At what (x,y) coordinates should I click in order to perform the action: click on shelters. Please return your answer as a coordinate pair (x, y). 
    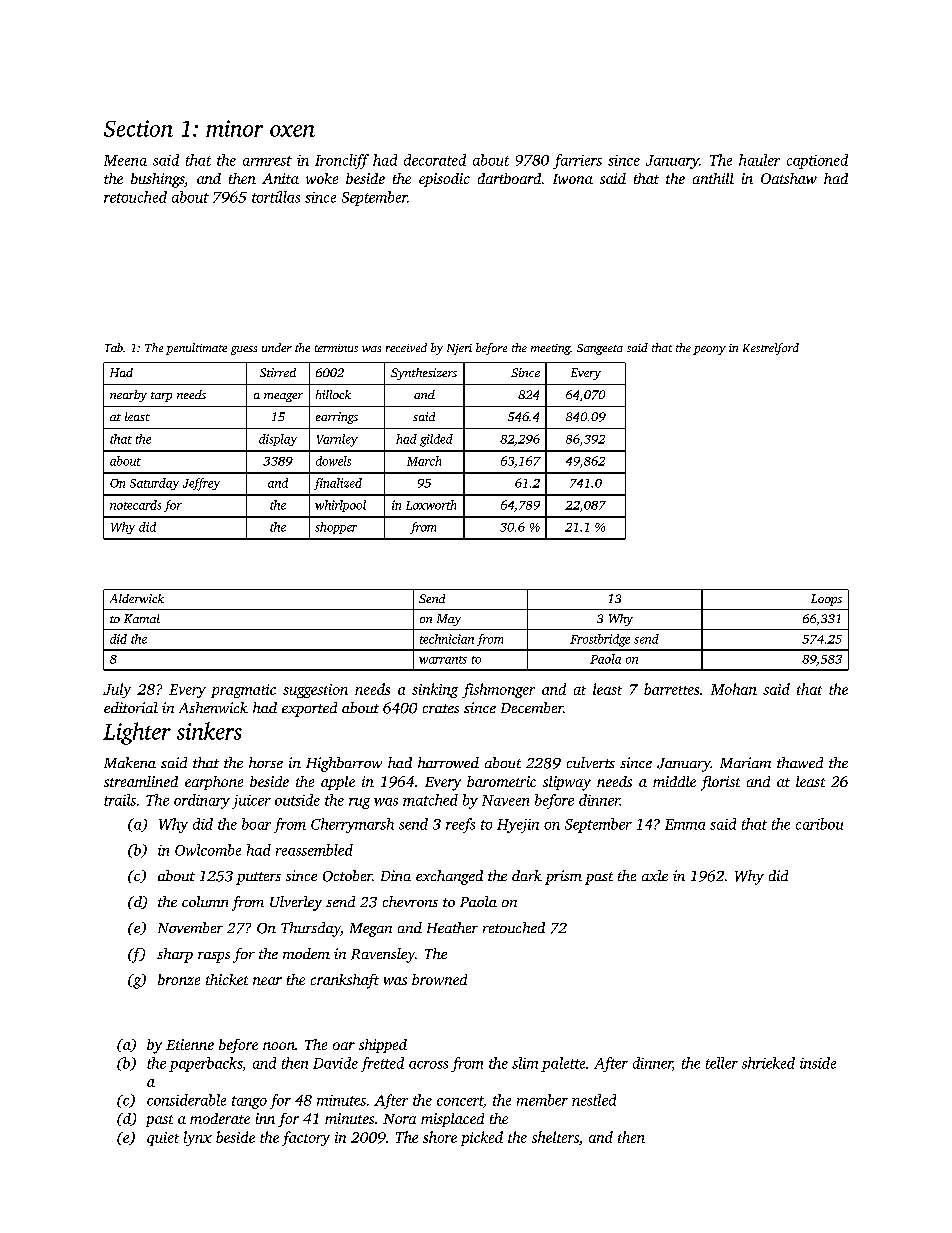
    Looking at the image, I should click on (555, 1137).
